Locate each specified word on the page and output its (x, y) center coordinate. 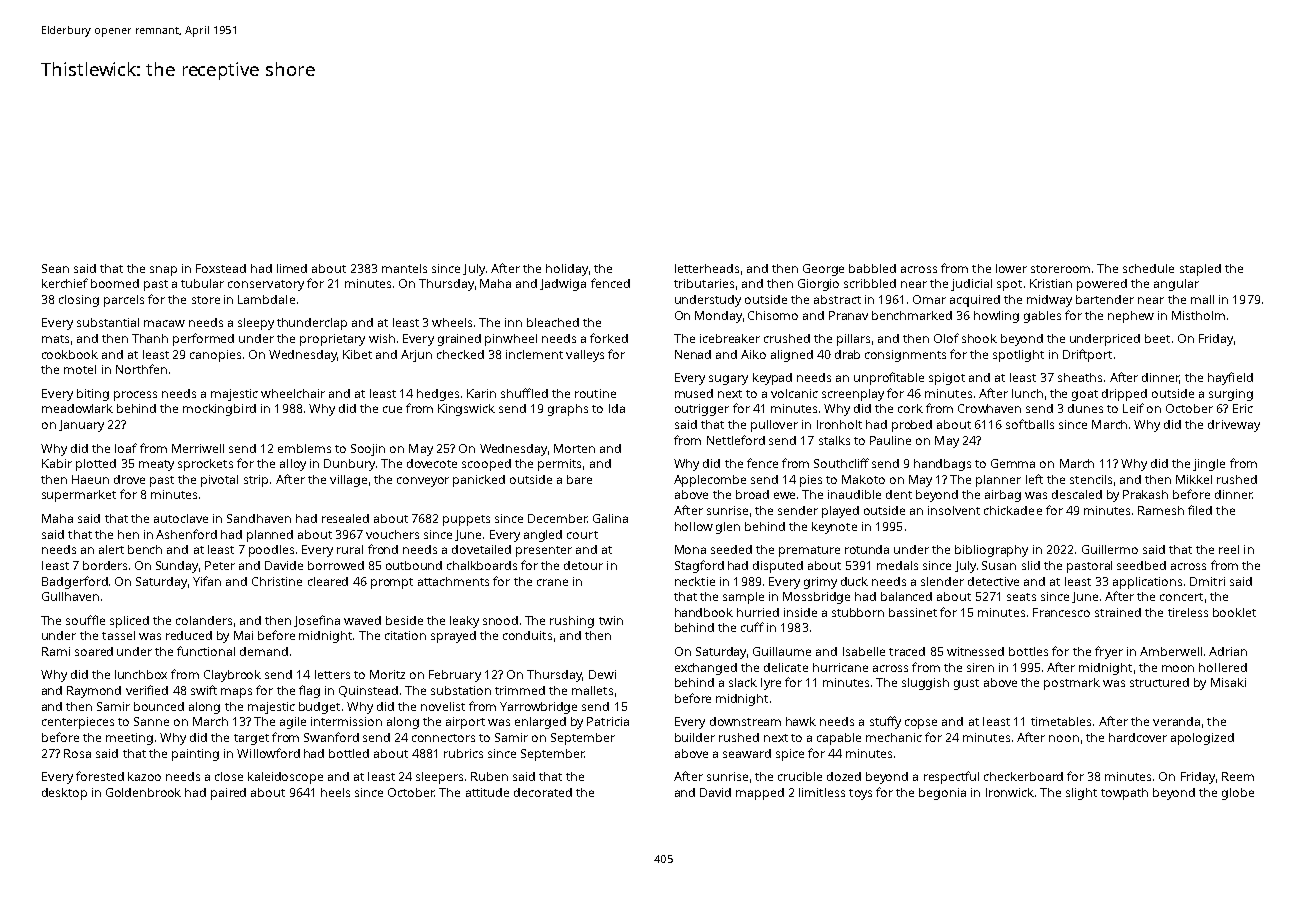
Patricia (608, 721)
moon (1178, 668)
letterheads (707, 268)
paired (228, 794)
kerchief (65, 283)
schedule (1148, 268)
